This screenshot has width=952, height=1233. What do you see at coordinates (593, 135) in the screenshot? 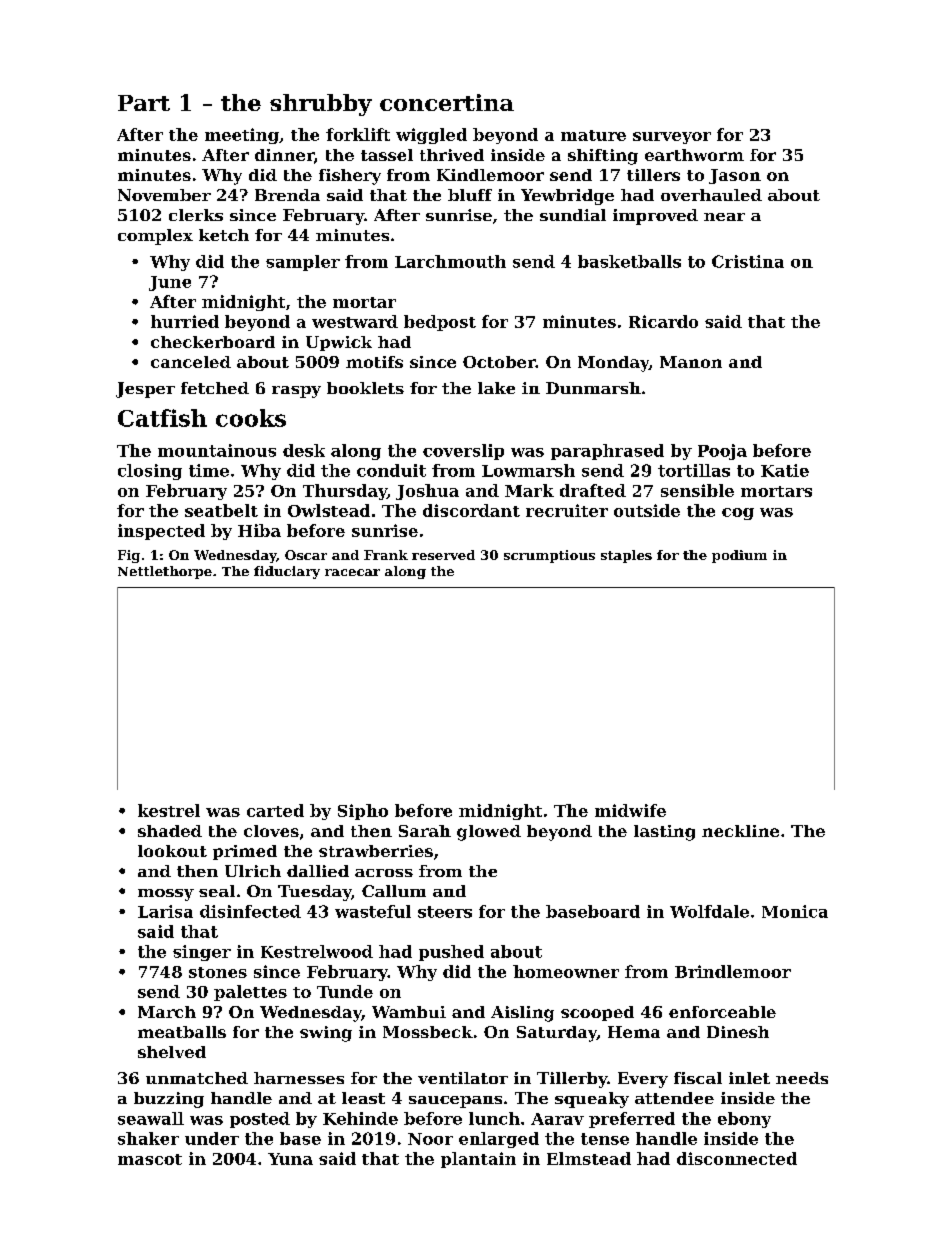
I see `mature` at bounding box center [593, 135].
